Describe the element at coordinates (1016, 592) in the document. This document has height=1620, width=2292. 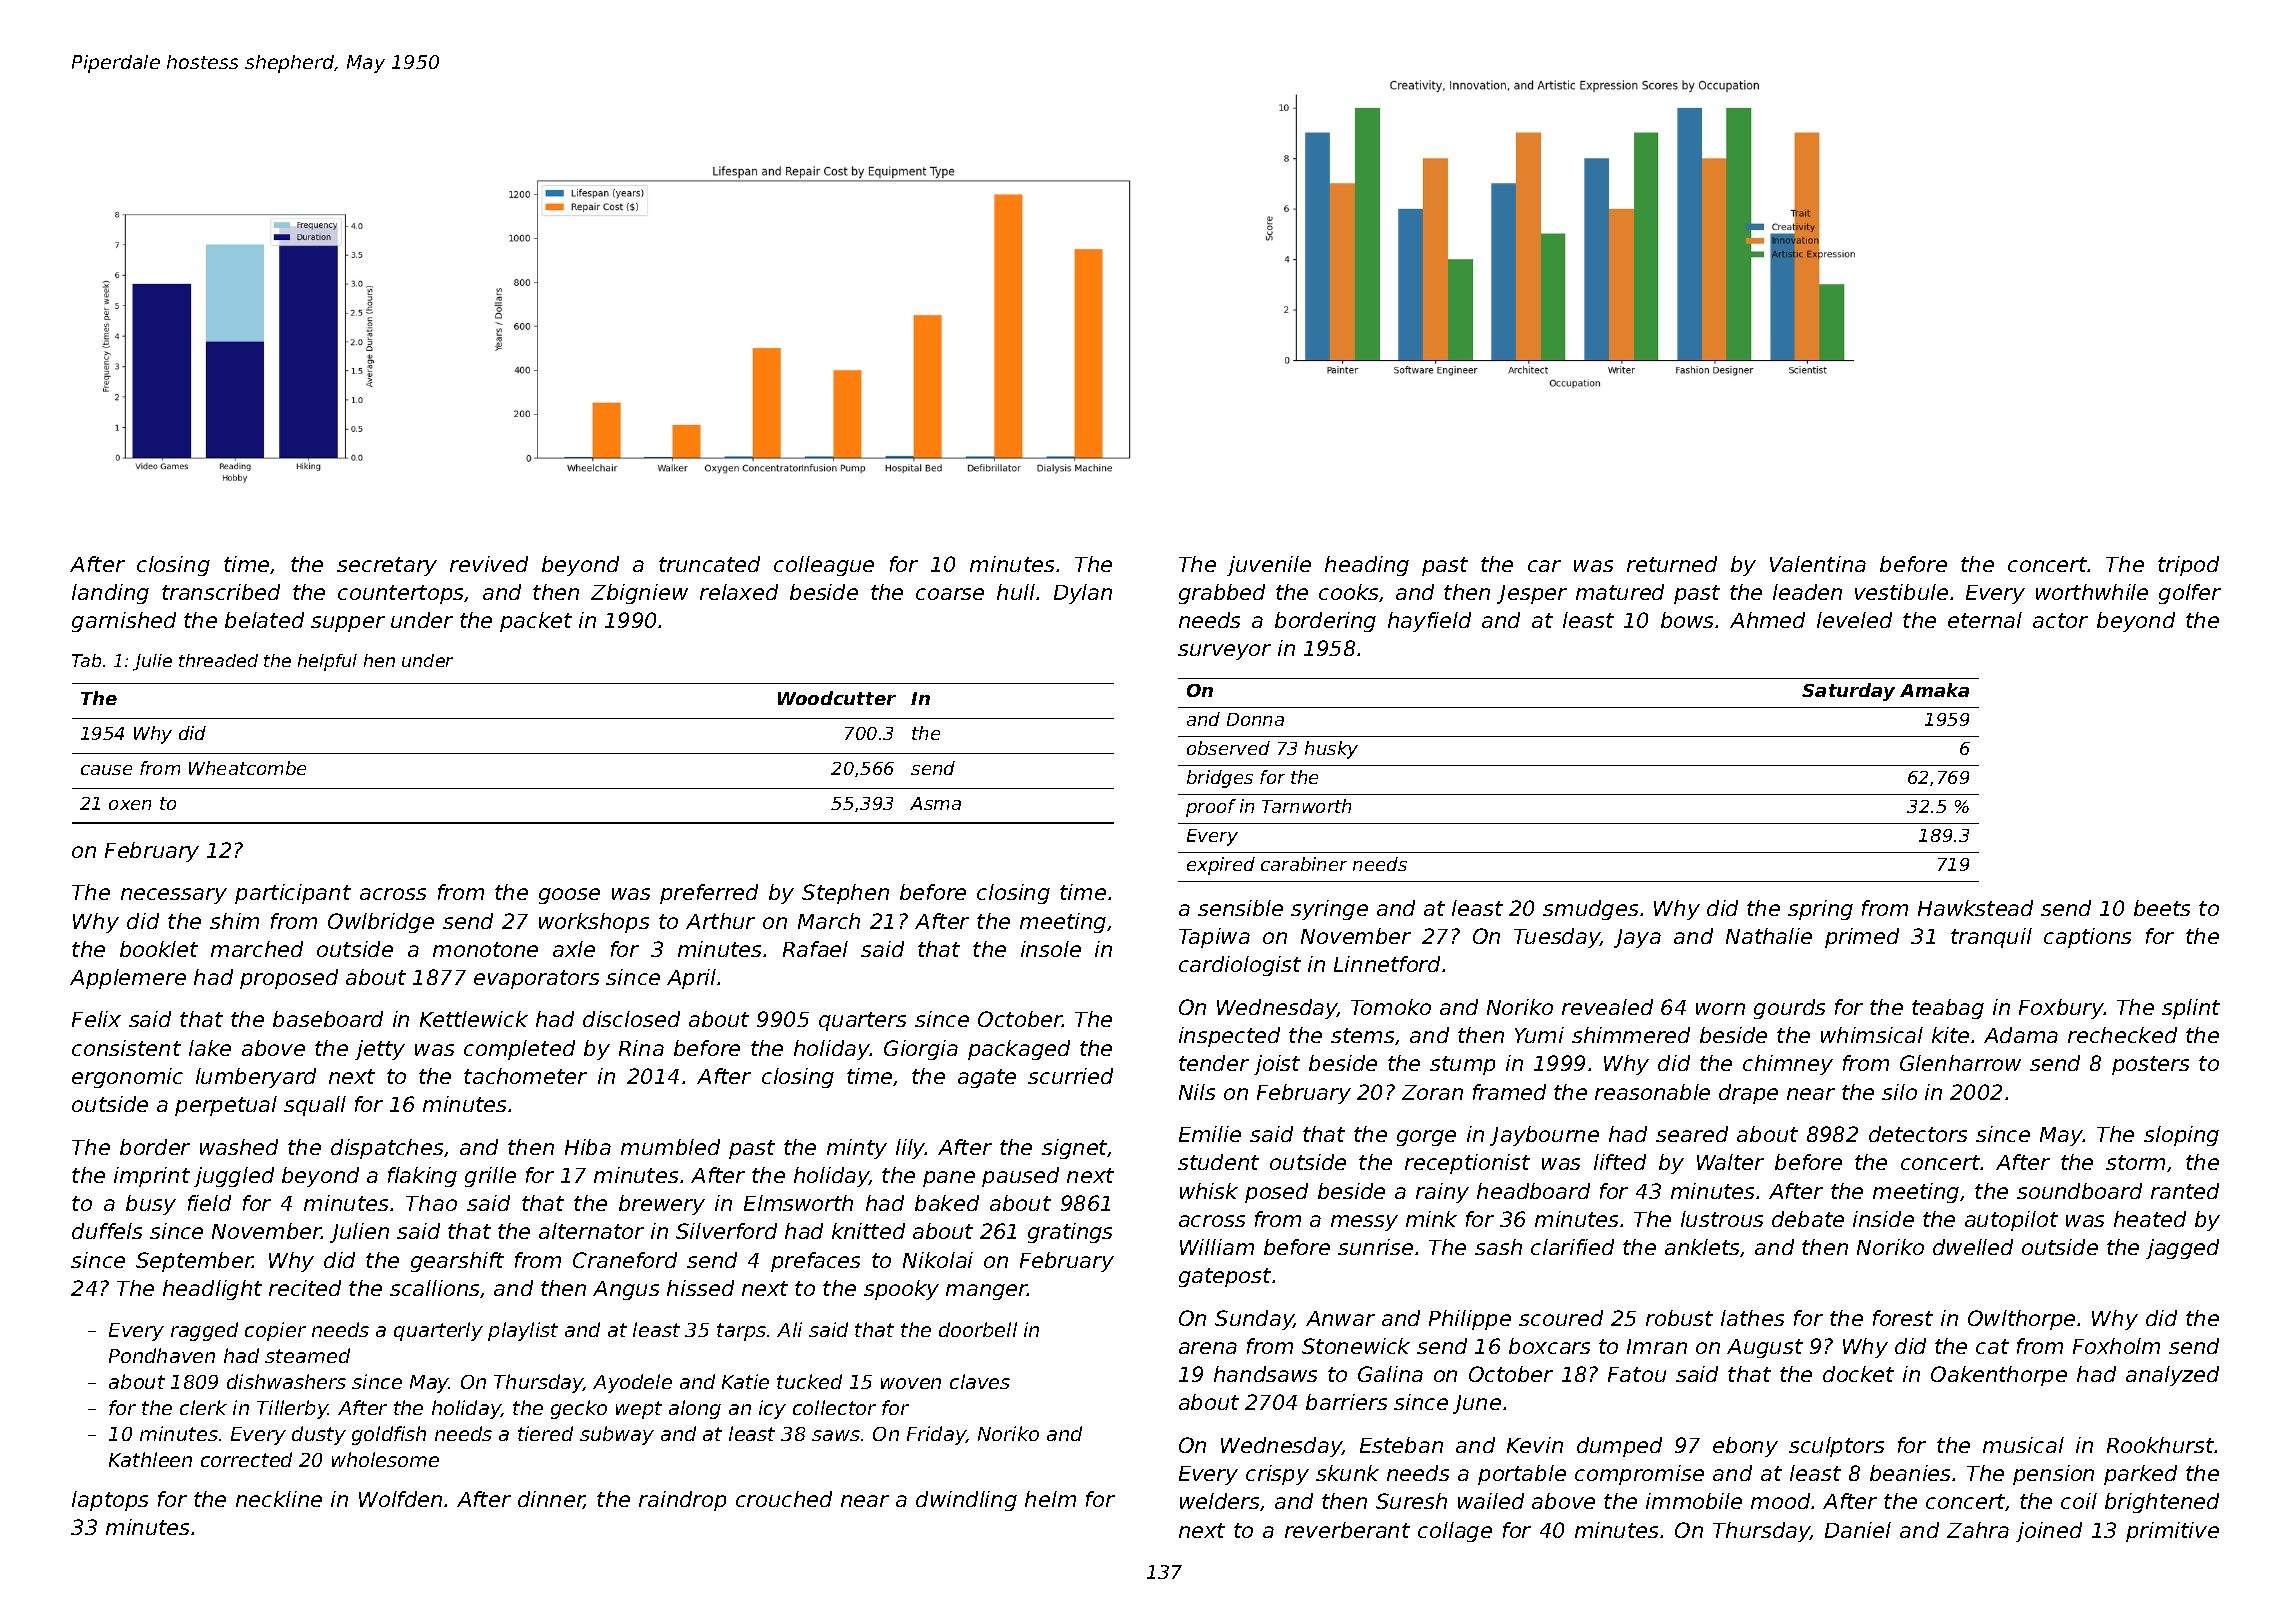
I see `hull` at that location.
